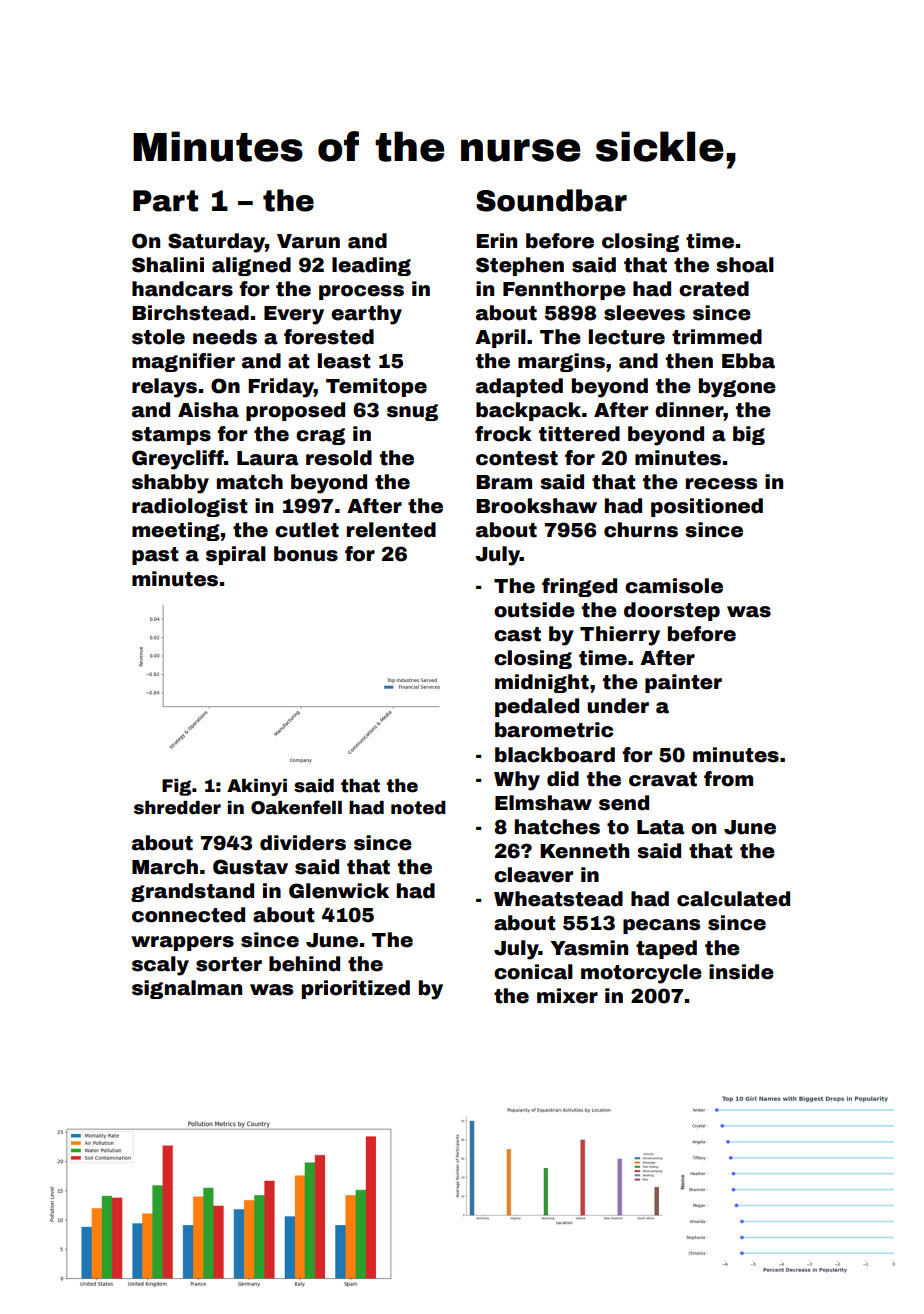 The width and height of the screenshot is (924, 1314). Describe the element at coordinates (520, 266) in the screenshot. I see `Stephen` at that location.
